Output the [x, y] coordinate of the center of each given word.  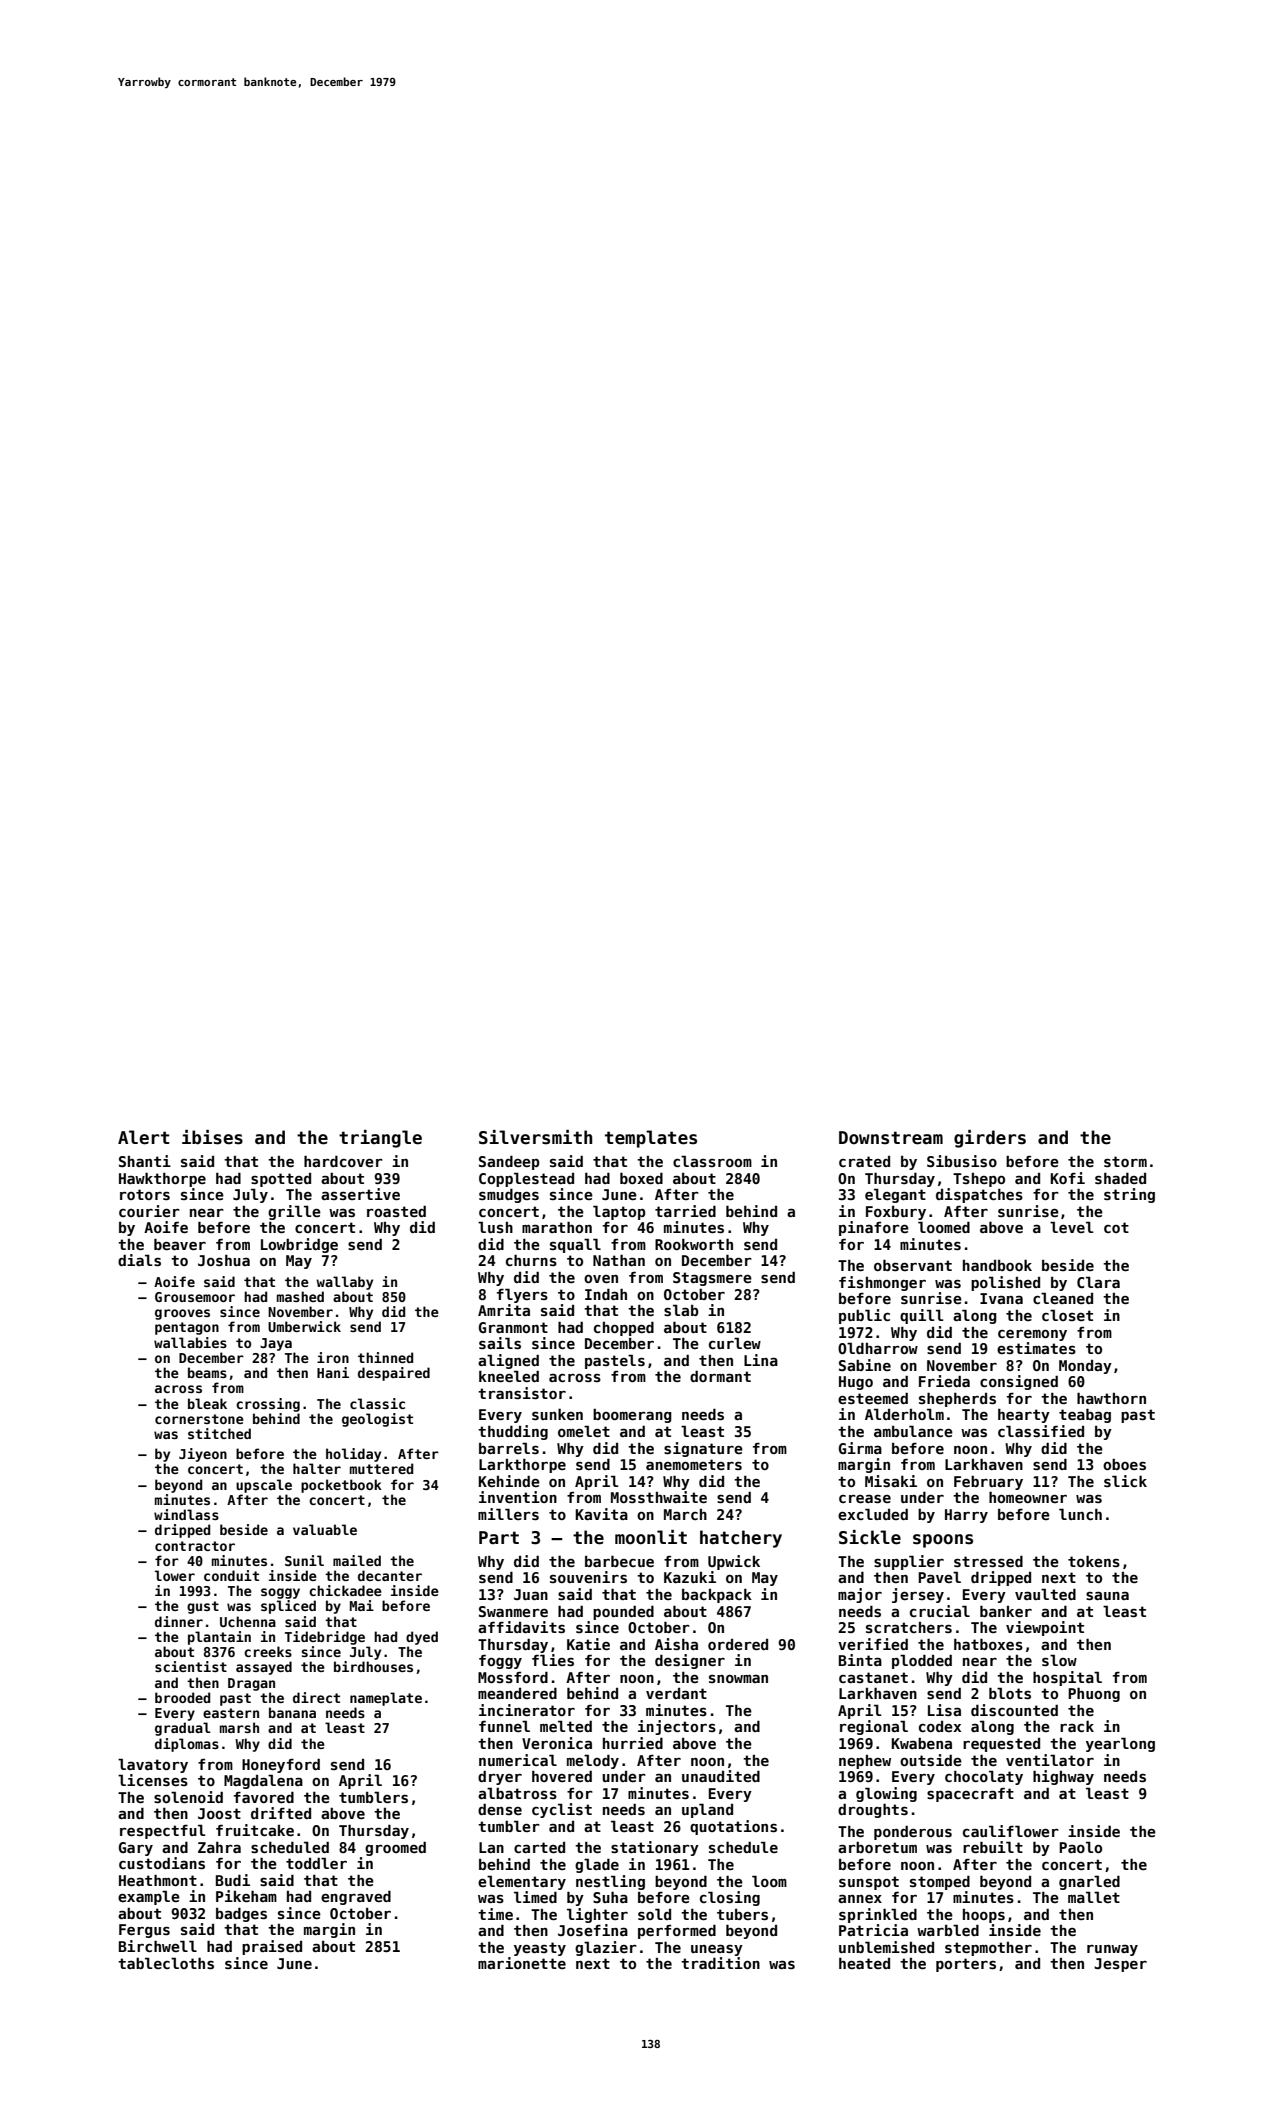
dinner [179, 1621]
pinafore [874, 1228]
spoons [943, 1541]
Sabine [865, 1365]
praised [272, 1947]
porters [966, 1965]
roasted [396, 1211]
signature [703, 1449]
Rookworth [694, 1244]
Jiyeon [203, 1455]
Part [499, 1538]
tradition [720, 1963]
